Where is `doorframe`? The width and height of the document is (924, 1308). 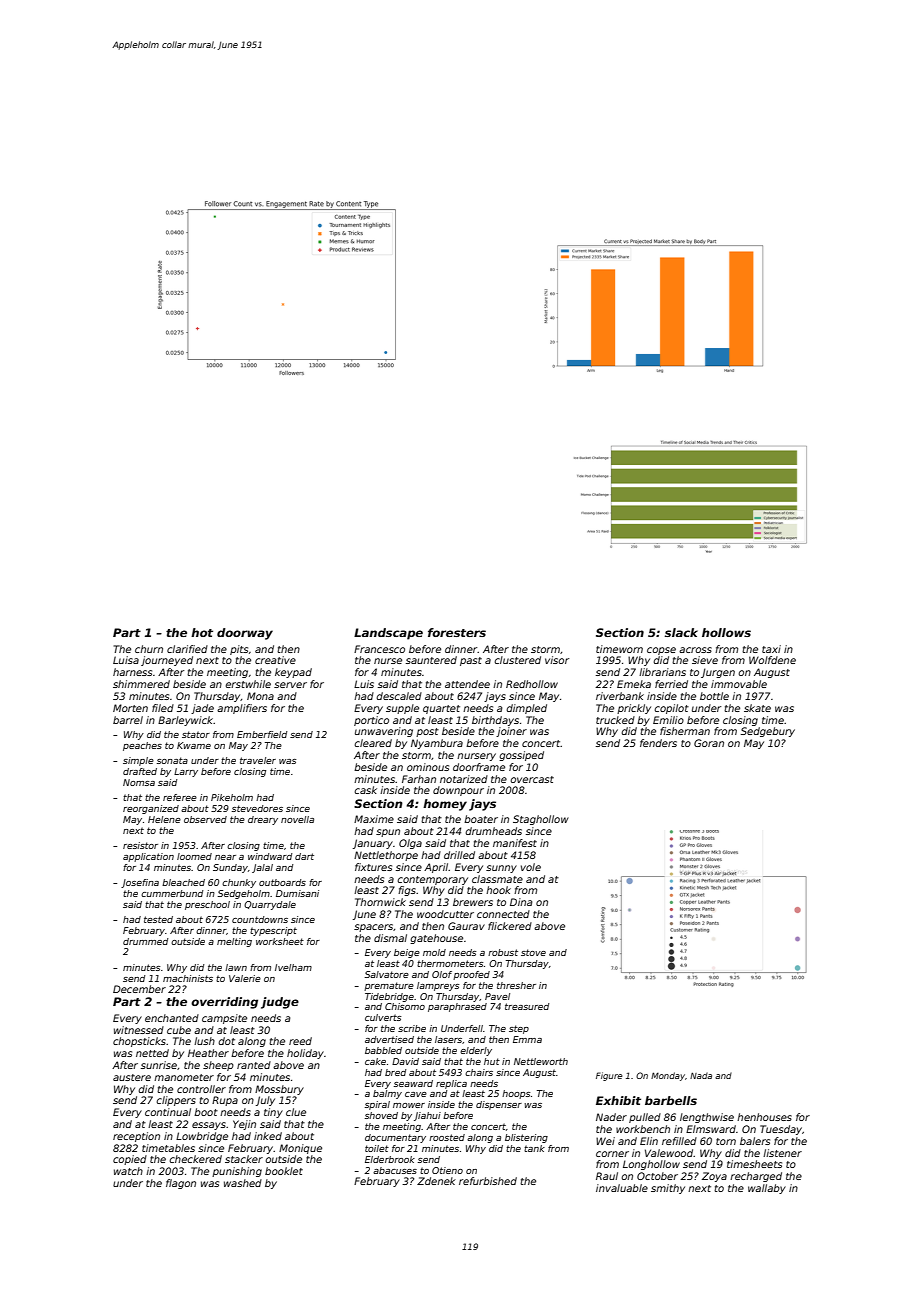
doorframe is located at coordinates (479, 767).
